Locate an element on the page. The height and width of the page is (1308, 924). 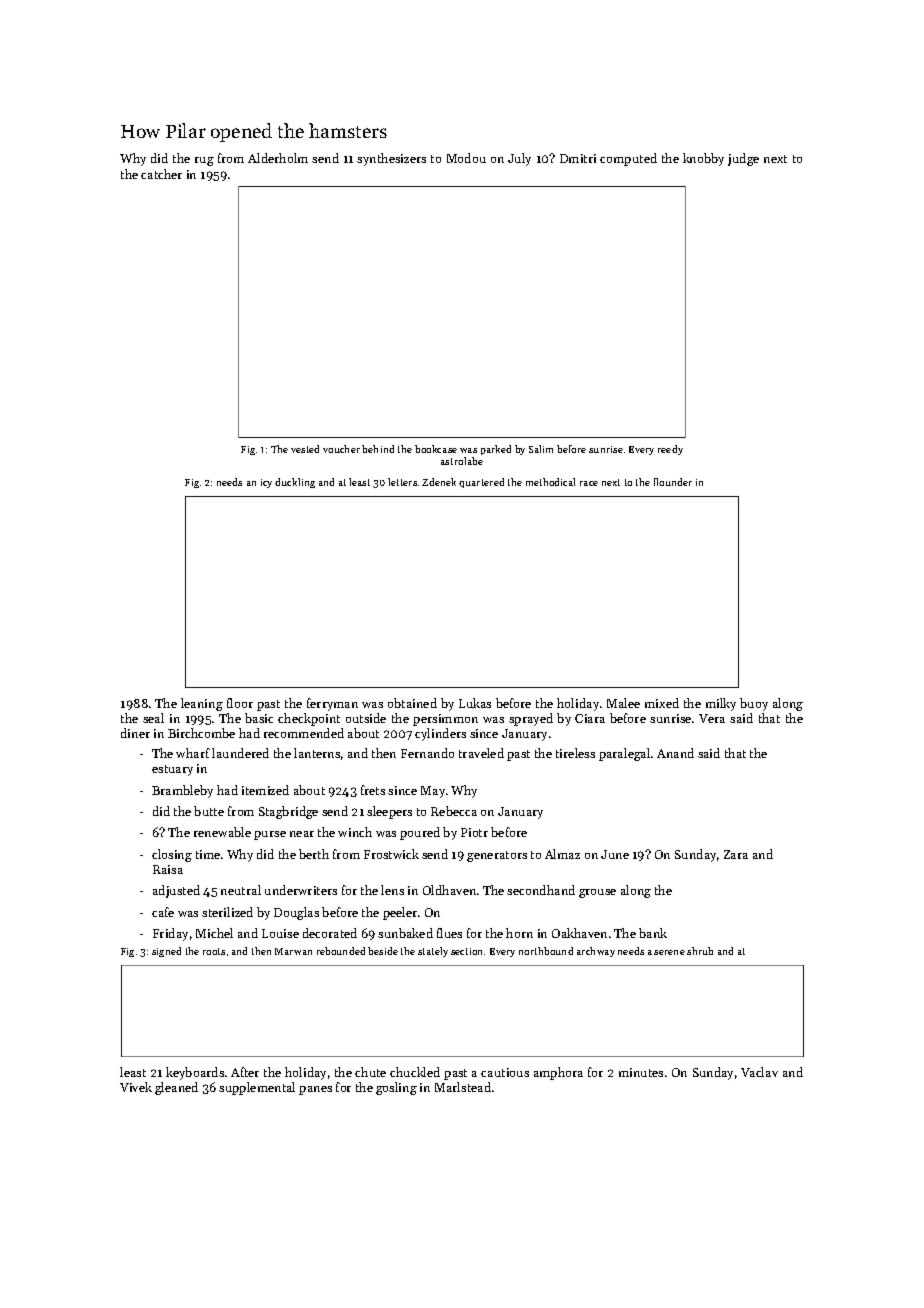
Marwan is located at coordinates (293, 951).
